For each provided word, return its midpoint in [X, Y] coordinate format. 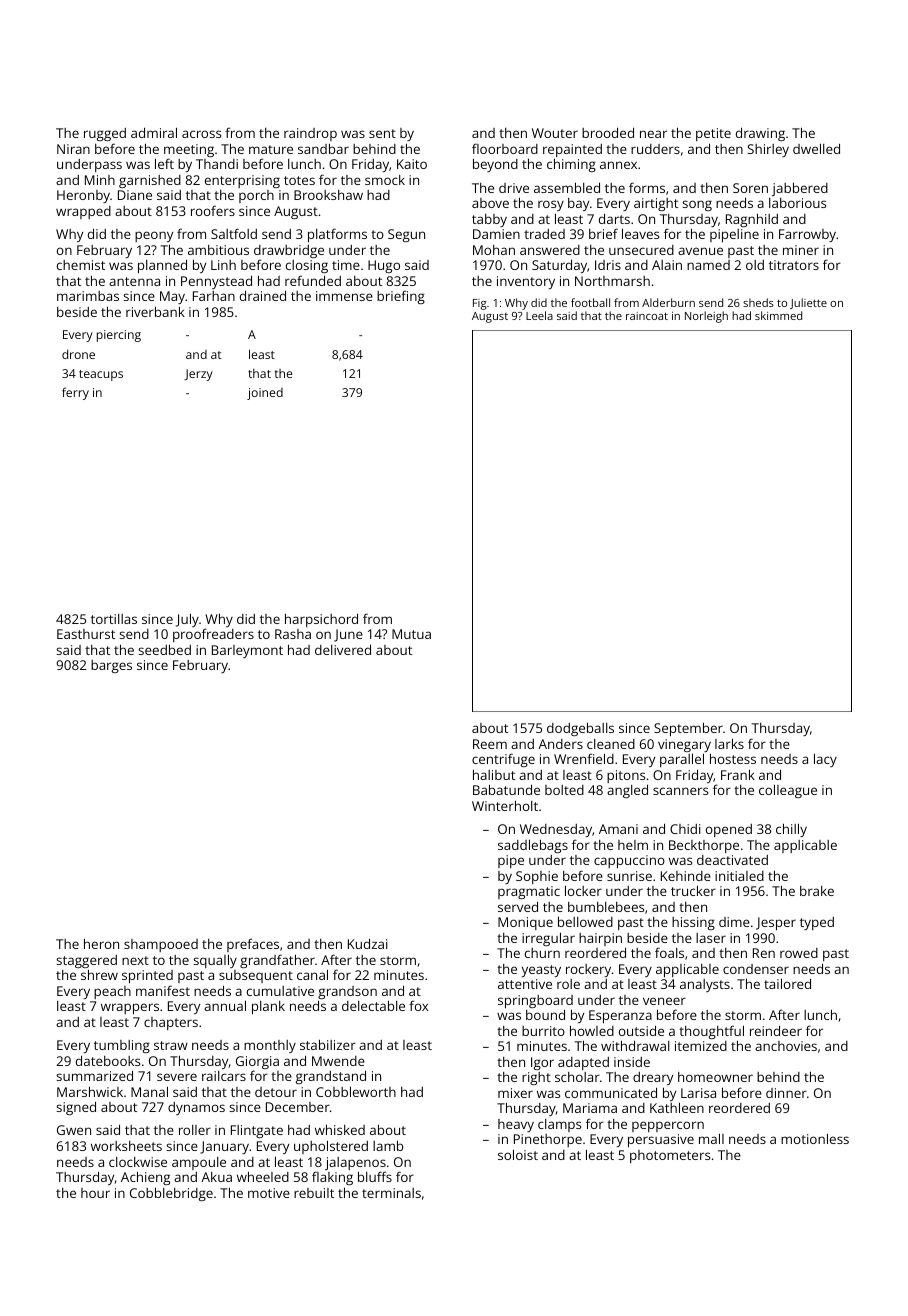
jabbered [800, 189]
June [348, 635]
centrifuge [503, 760]
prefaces [253, 945]
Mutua [411, 634]
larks [729, 744]
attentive [525, 984]
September [688, 729]
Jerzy [198, 375]
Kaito [412, 164]
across [201, 134]
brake [817, 891]
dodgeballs [580, 729]
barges [111, 666]
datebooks [108, 1060]
